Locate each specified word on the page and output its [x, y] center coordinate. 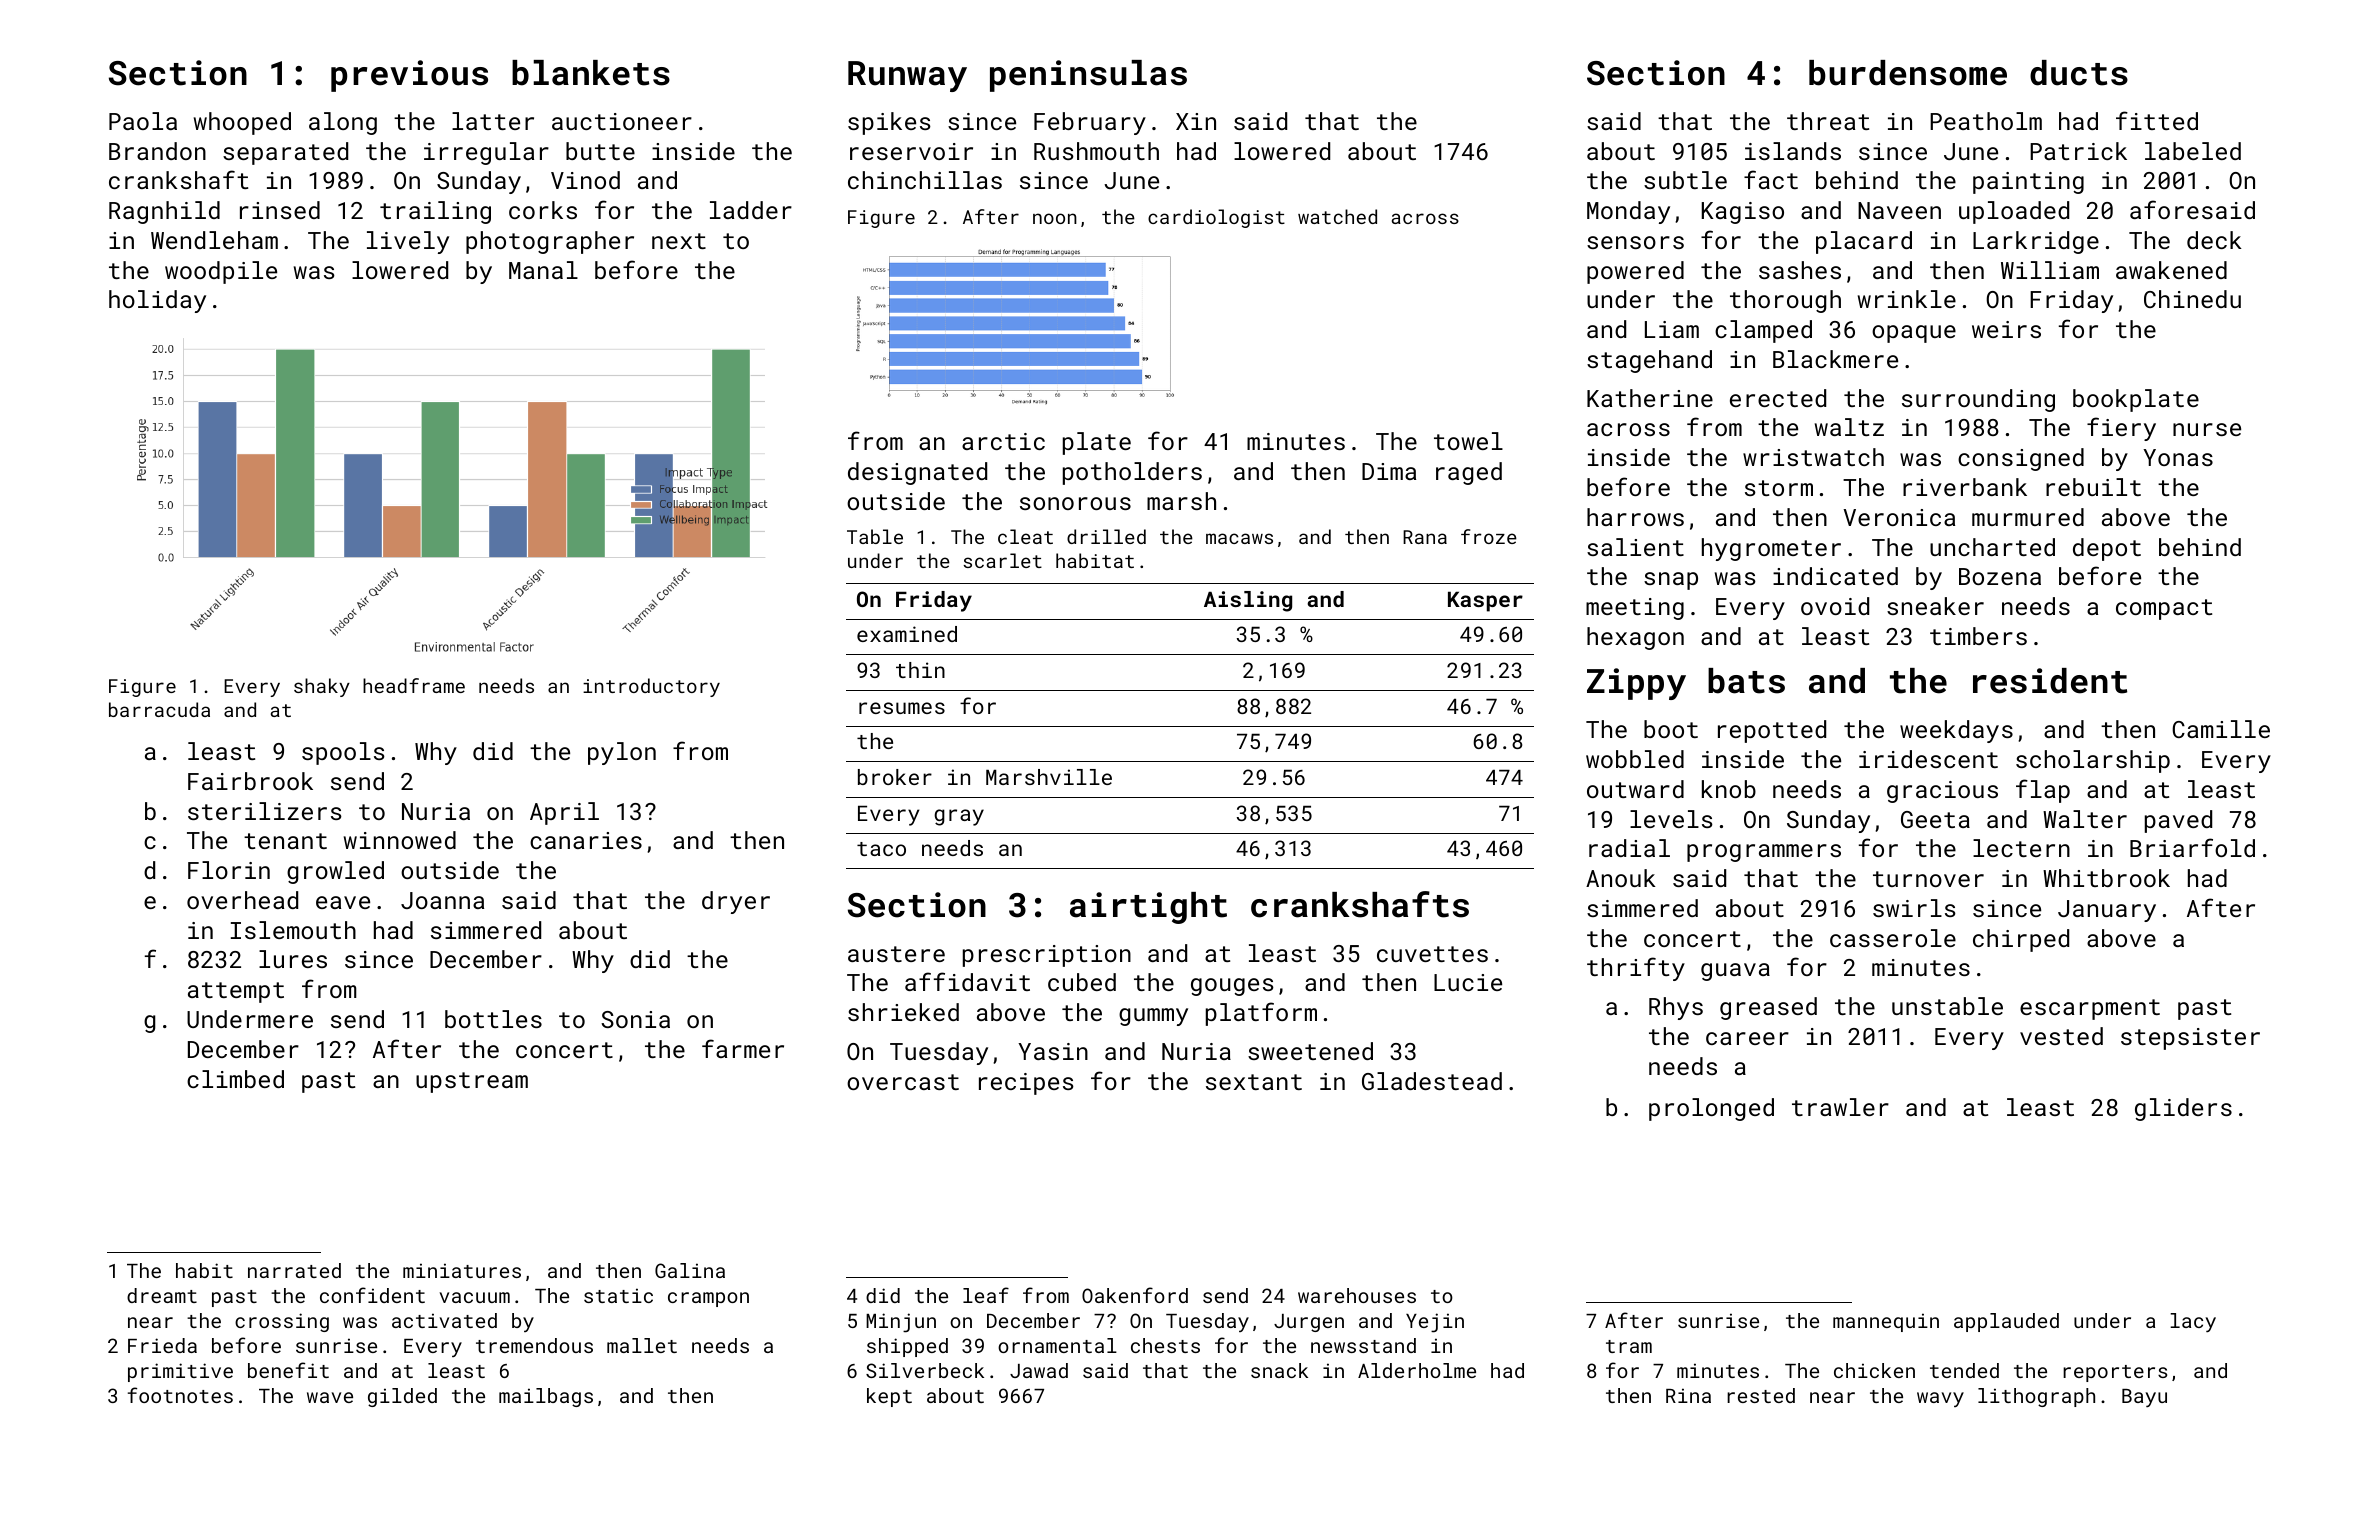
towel [1468, 441]
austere [896, 954]
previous [409, 76]
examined [907, 634]
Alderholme [1417, 1370]
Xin [1196, 121]
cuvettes [1432, 954]
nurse [2207, 429]
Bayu [2144, 1398]
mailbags [546, 1397]
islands [1793, 151]
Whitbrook [2106, 878]
